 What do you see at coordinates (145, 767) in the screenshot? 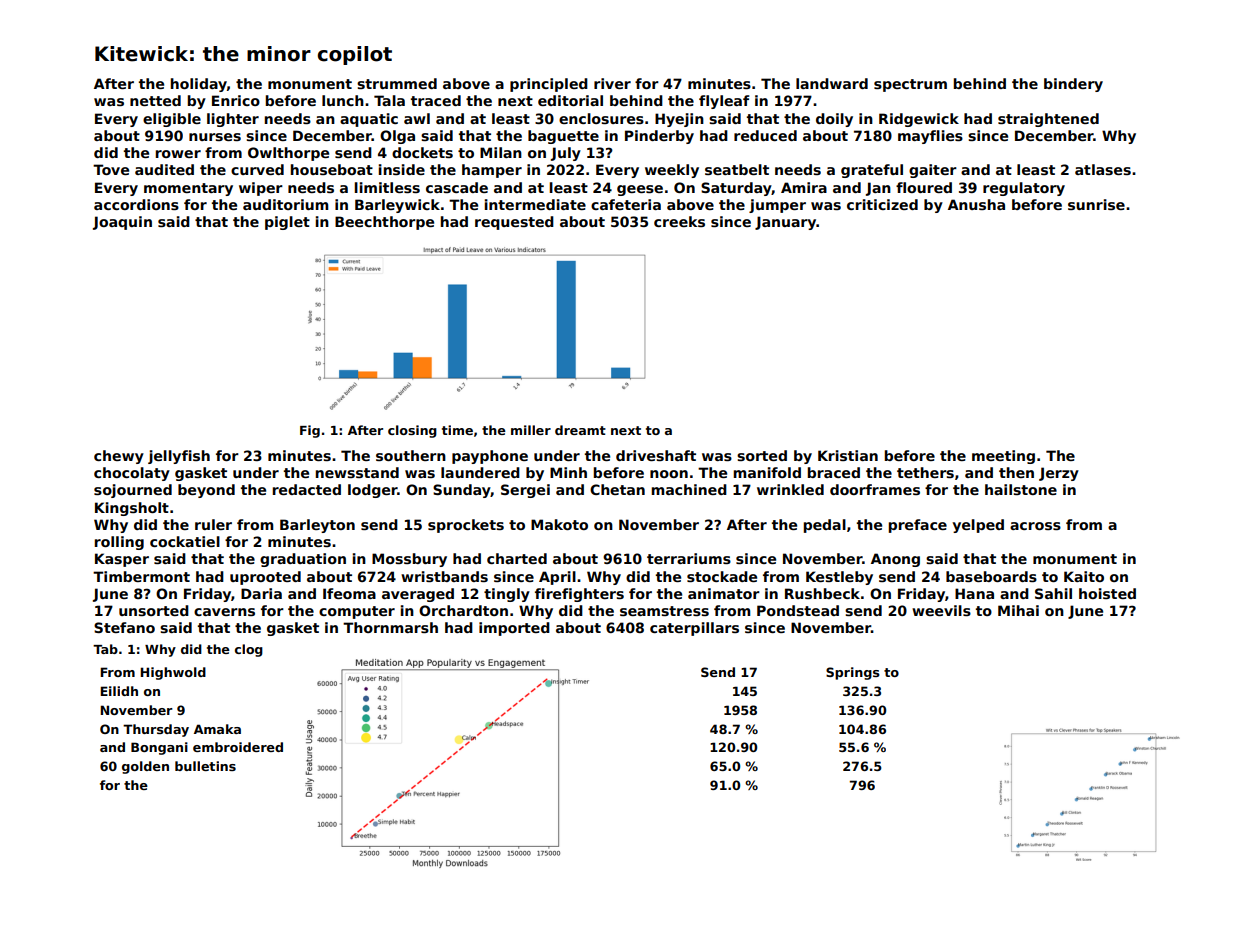
I see `golden` at bounding box center [145, 767].
